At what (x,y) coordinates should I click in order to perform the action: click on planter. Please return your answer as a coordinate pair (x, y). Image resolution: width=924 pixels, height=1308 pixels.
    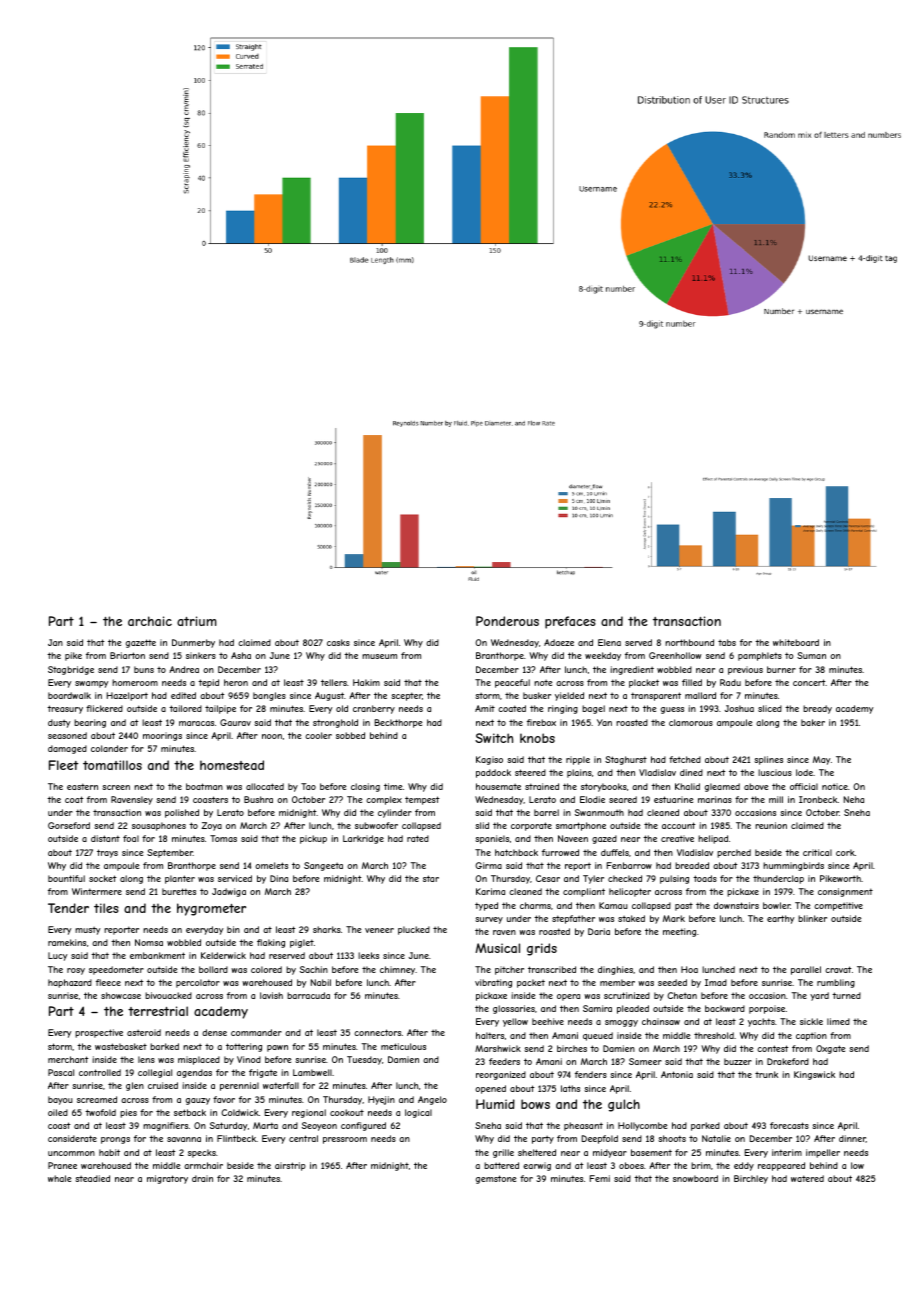
    Looking at the image, I should click on (180, 879).
